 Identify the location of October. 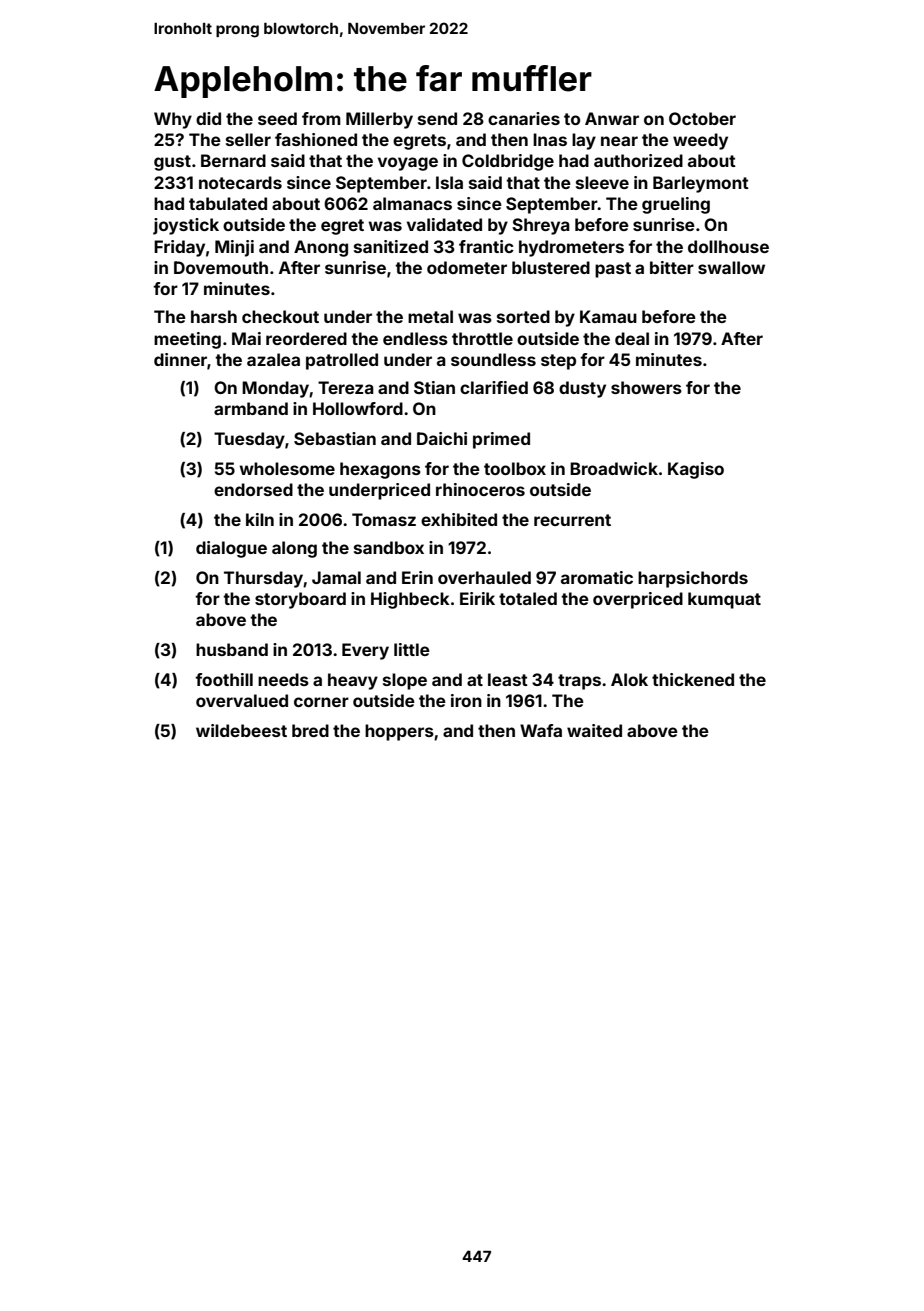
(702, 118).
